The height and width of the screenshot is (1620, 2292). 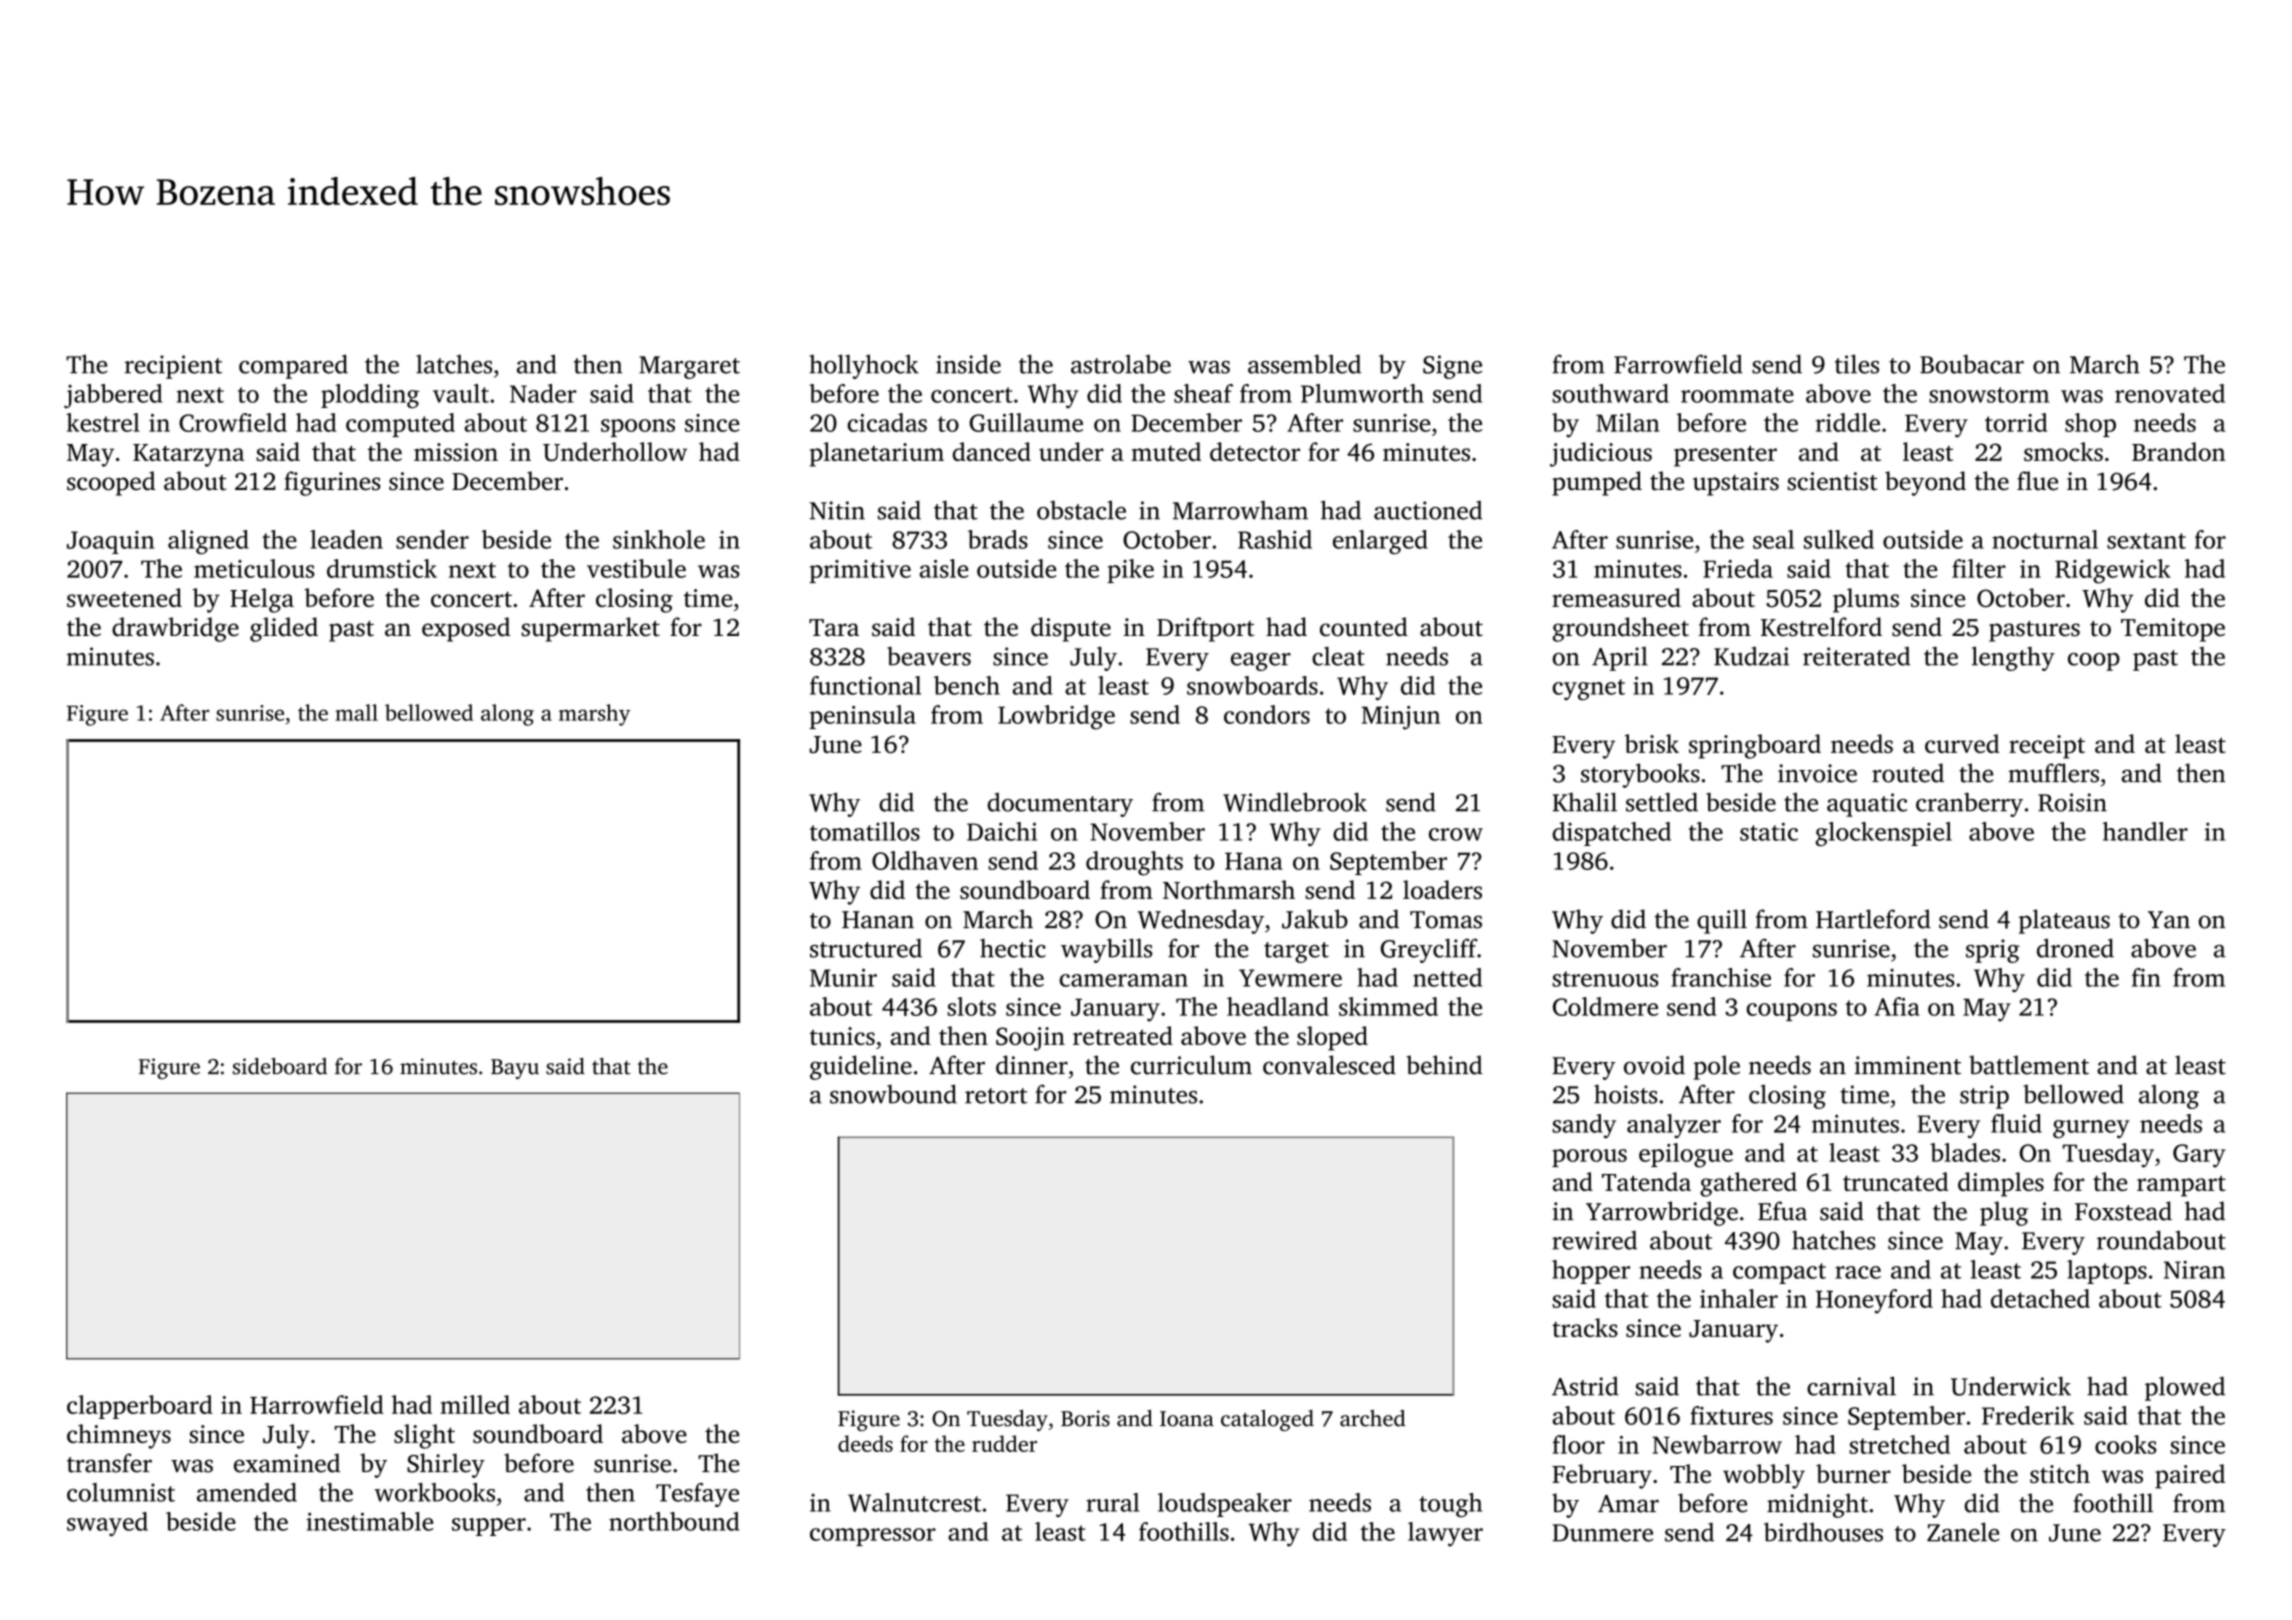 What do you see at coordinates (2064, 921) in the screenshot?
I see `plateaus` at bounding box center [2064, 921].
